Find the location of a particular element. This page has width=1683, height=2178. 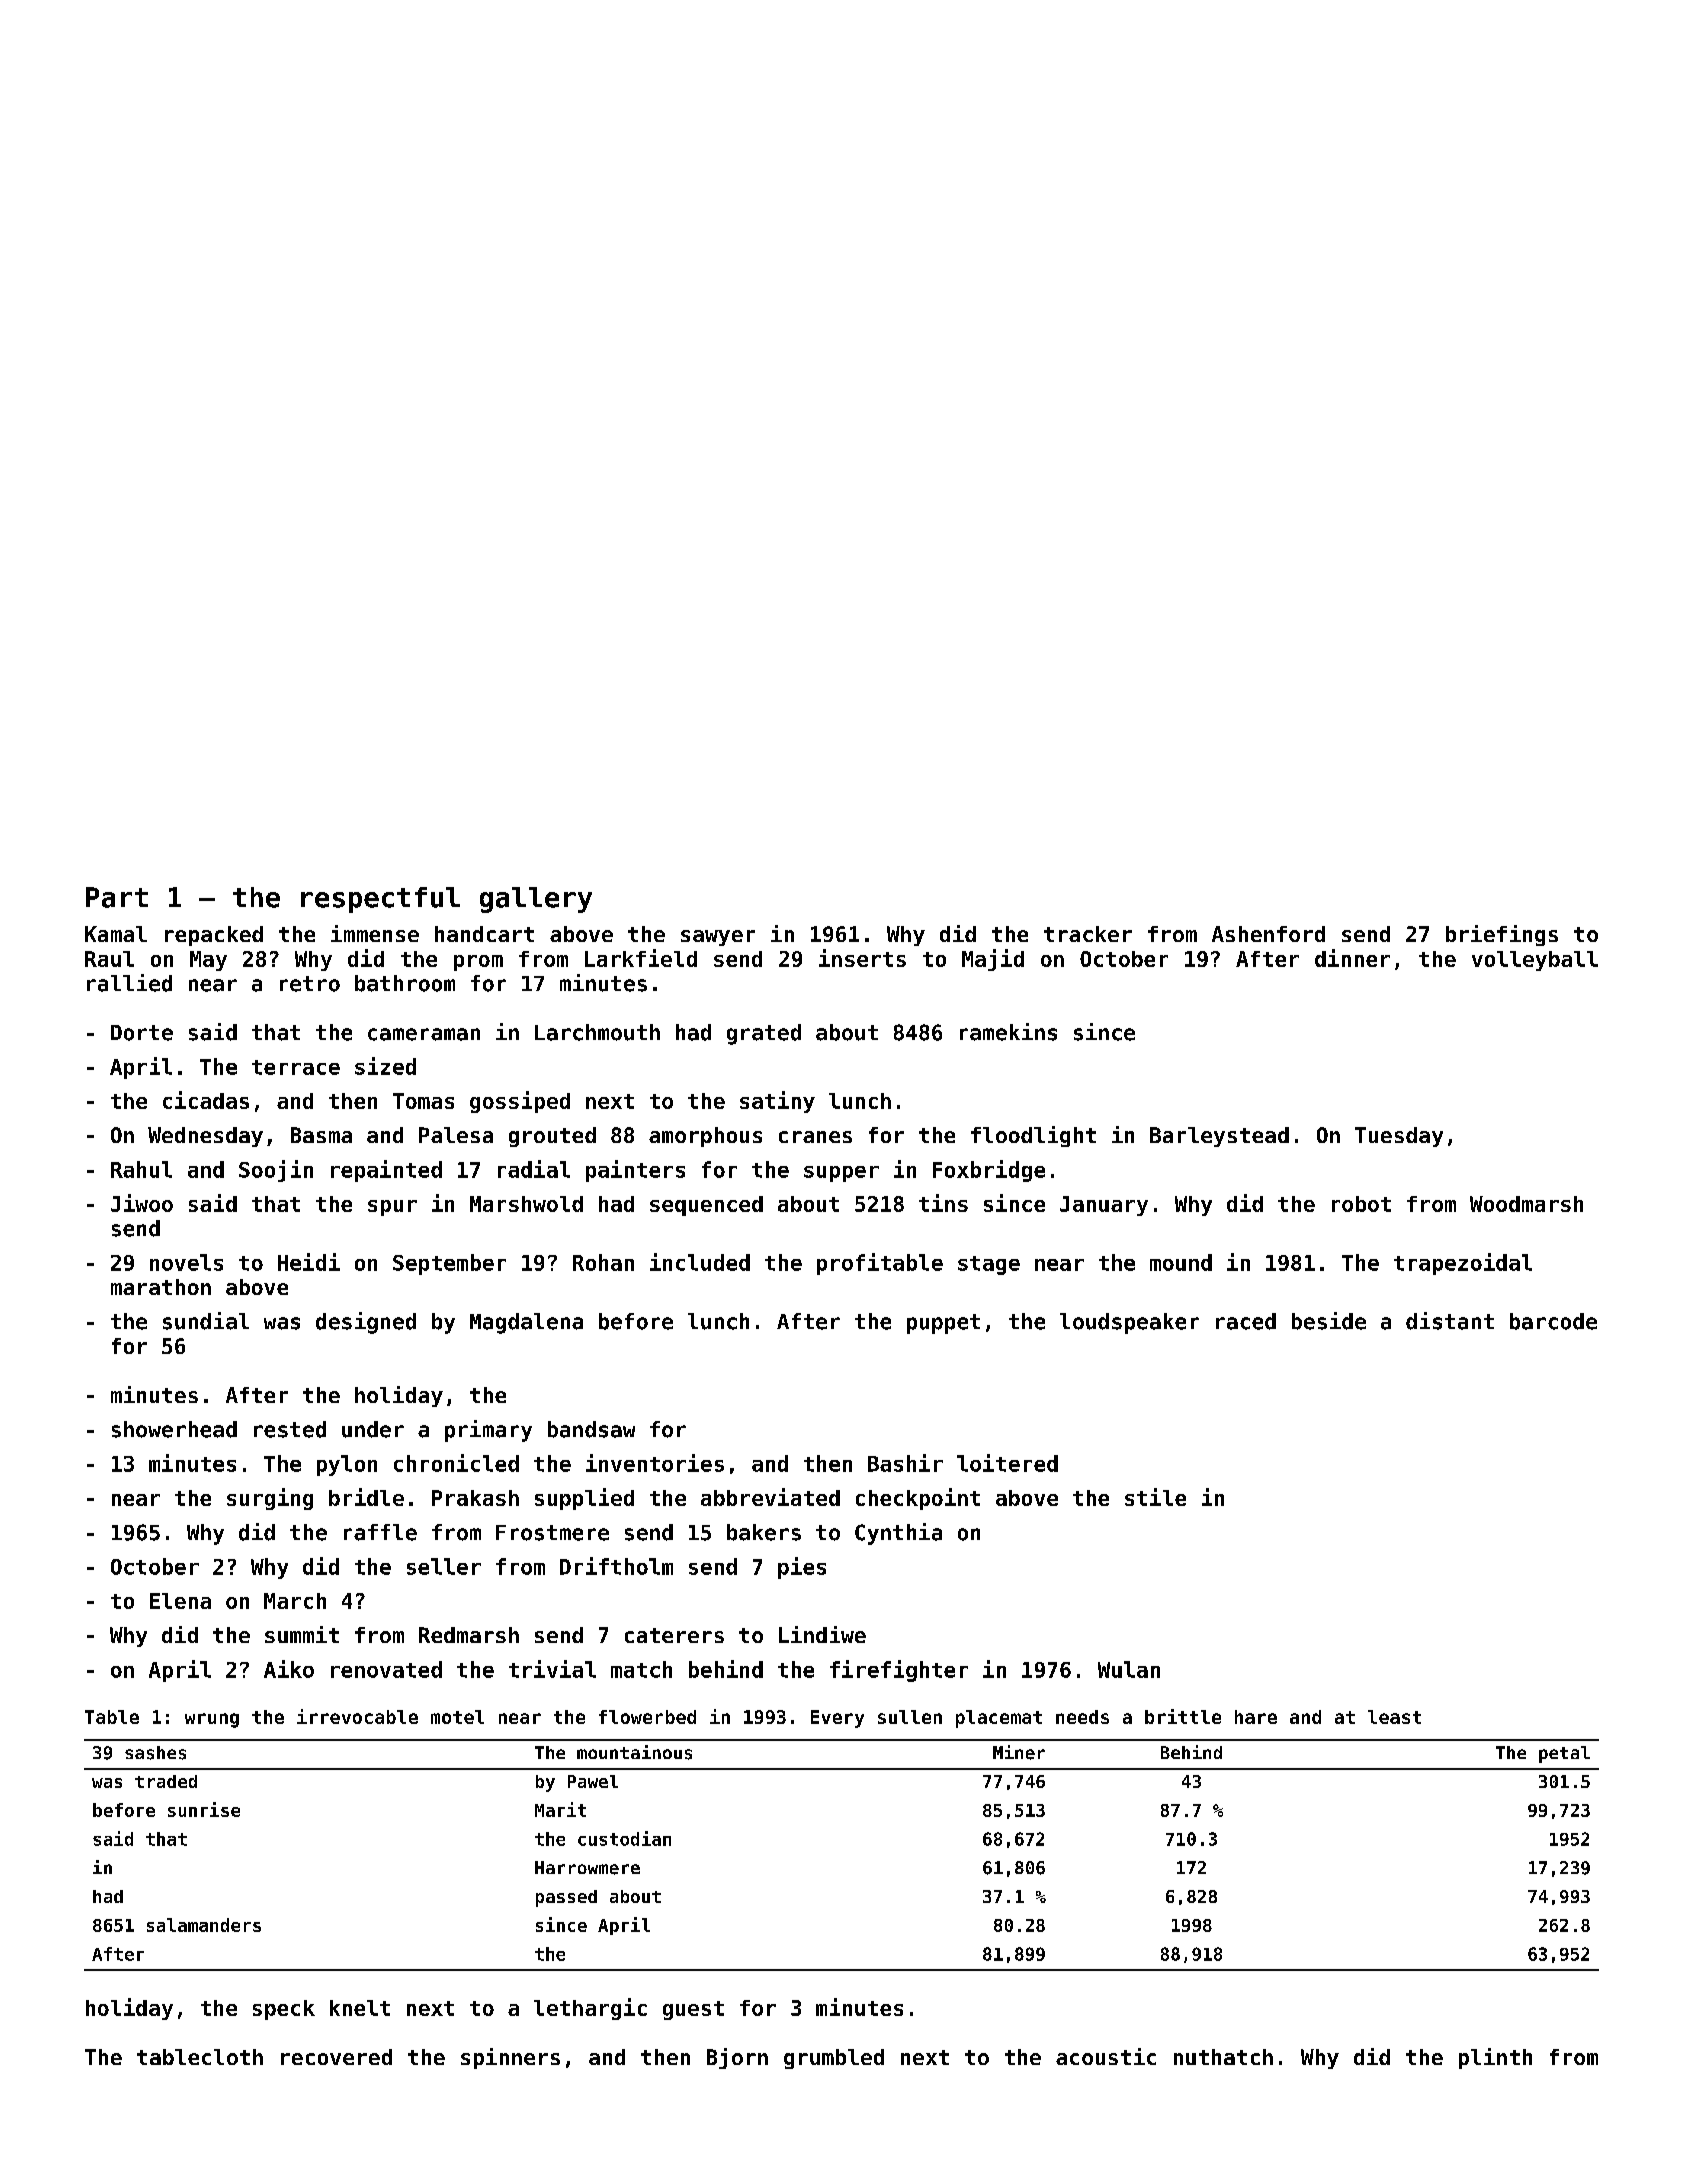

respectful is located at coordinates (380, 900).
